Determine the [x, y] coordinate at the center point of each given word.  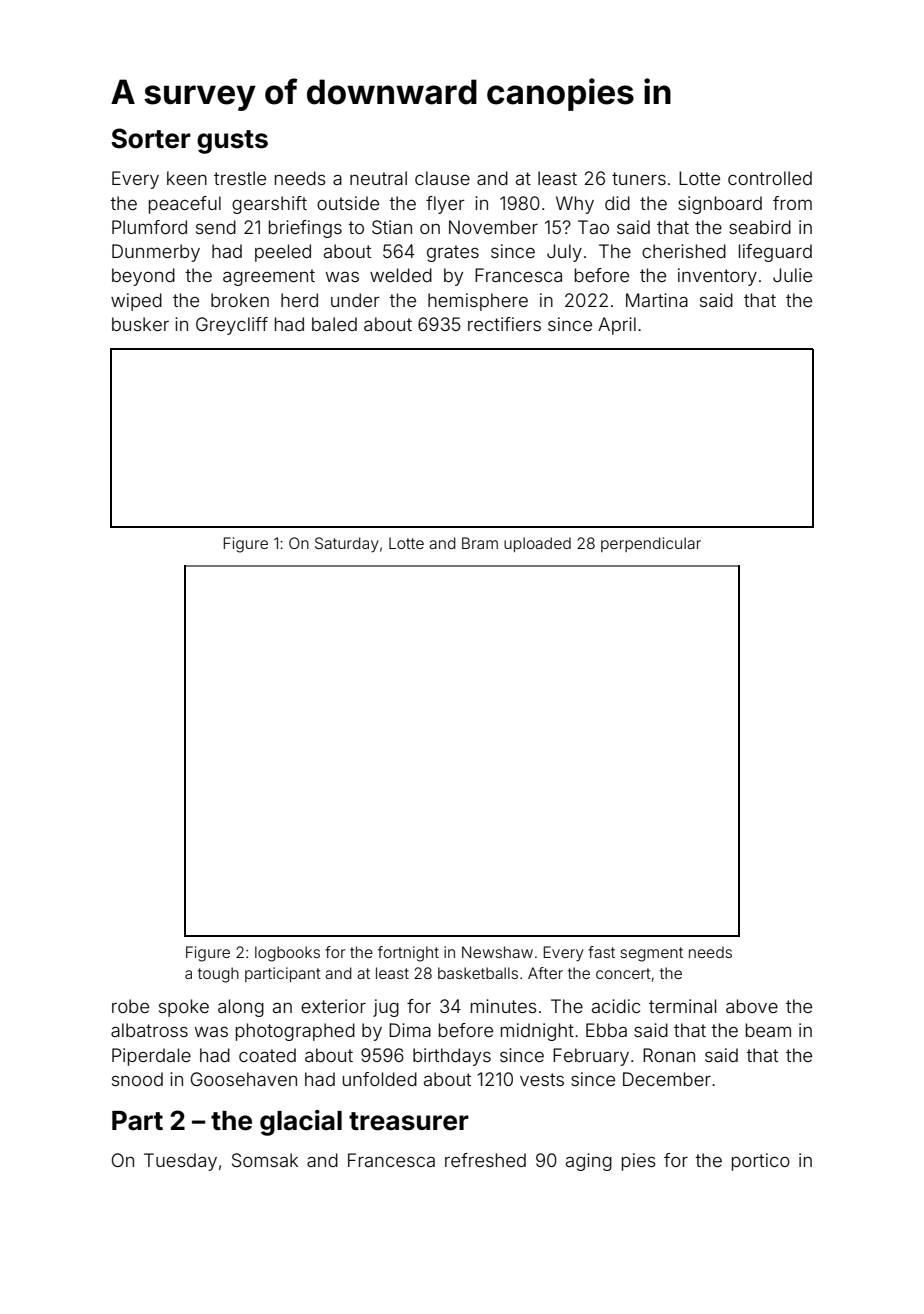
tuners [639, 178]
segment [651, 954]
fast [601, 952]
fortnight [408, 954]
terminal [682, 1006]
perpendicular [651, 544]
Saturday [347, 545]
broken [240, 300]
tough [218, 975]
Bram [480, 543]
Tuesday [180, 1162]
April [617, 326]
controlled [770, 178]
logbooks [287, 954]
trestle [240, 178]
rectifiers [504, 324]
